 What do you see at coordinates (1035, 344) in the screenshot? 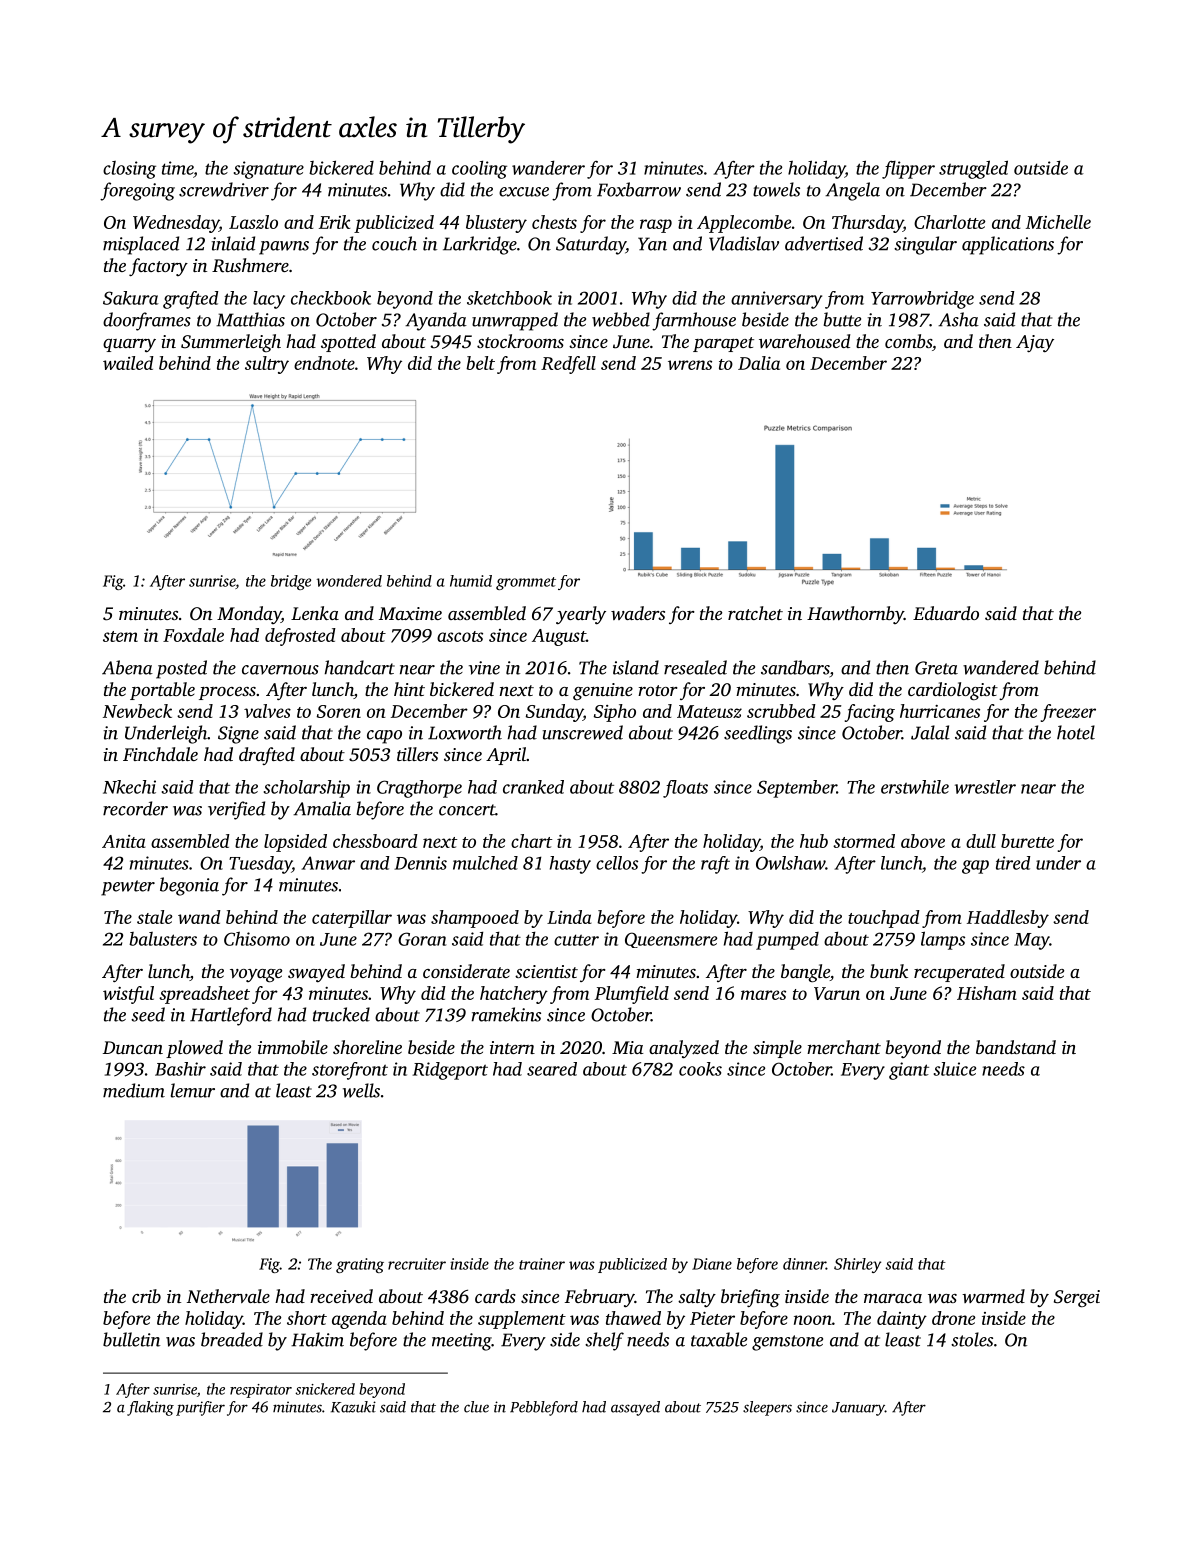
I see `Ajay` at bounding box center [1035, 344].
